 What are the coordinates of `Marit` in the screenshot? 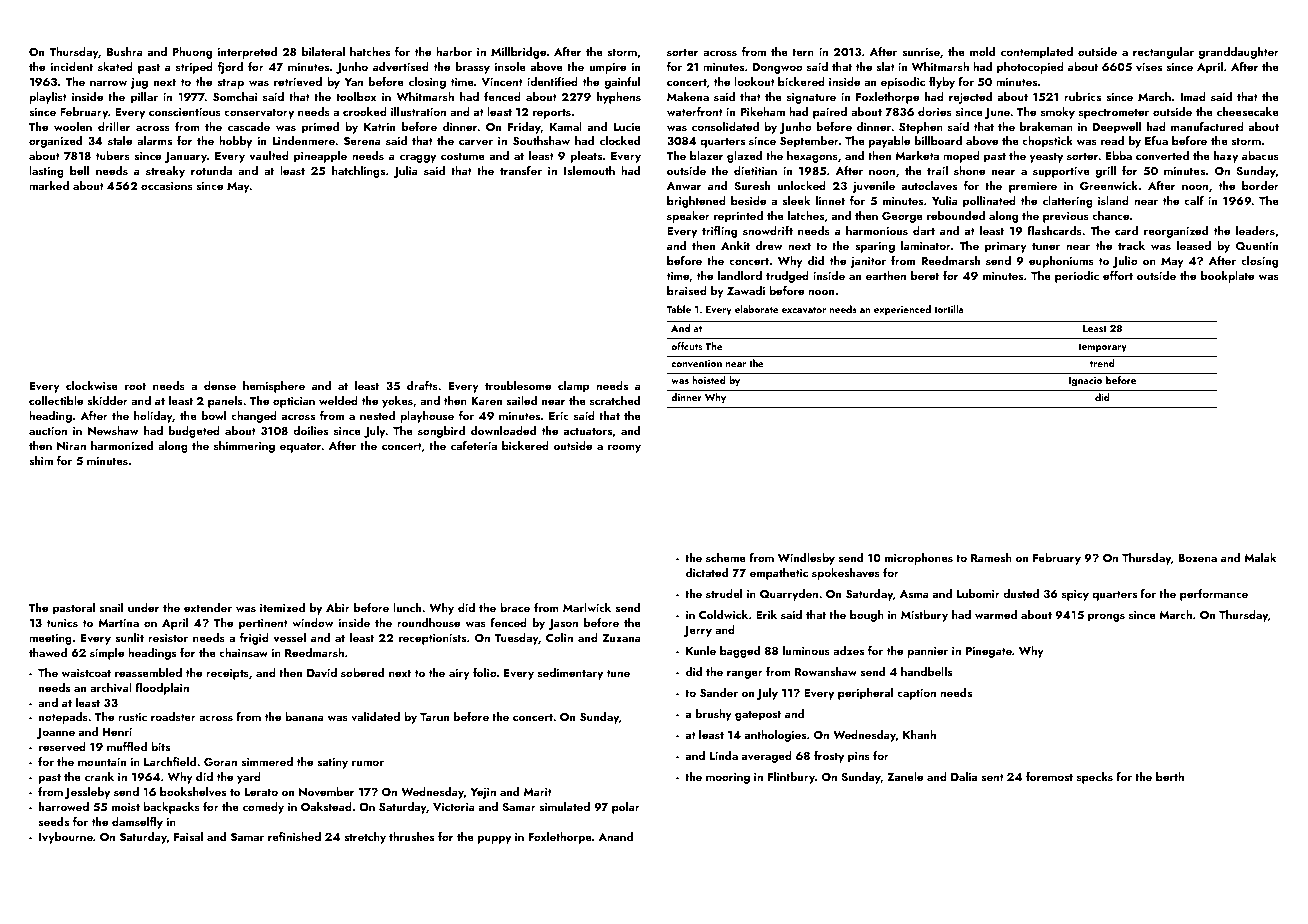 It's located at (538, 792).
